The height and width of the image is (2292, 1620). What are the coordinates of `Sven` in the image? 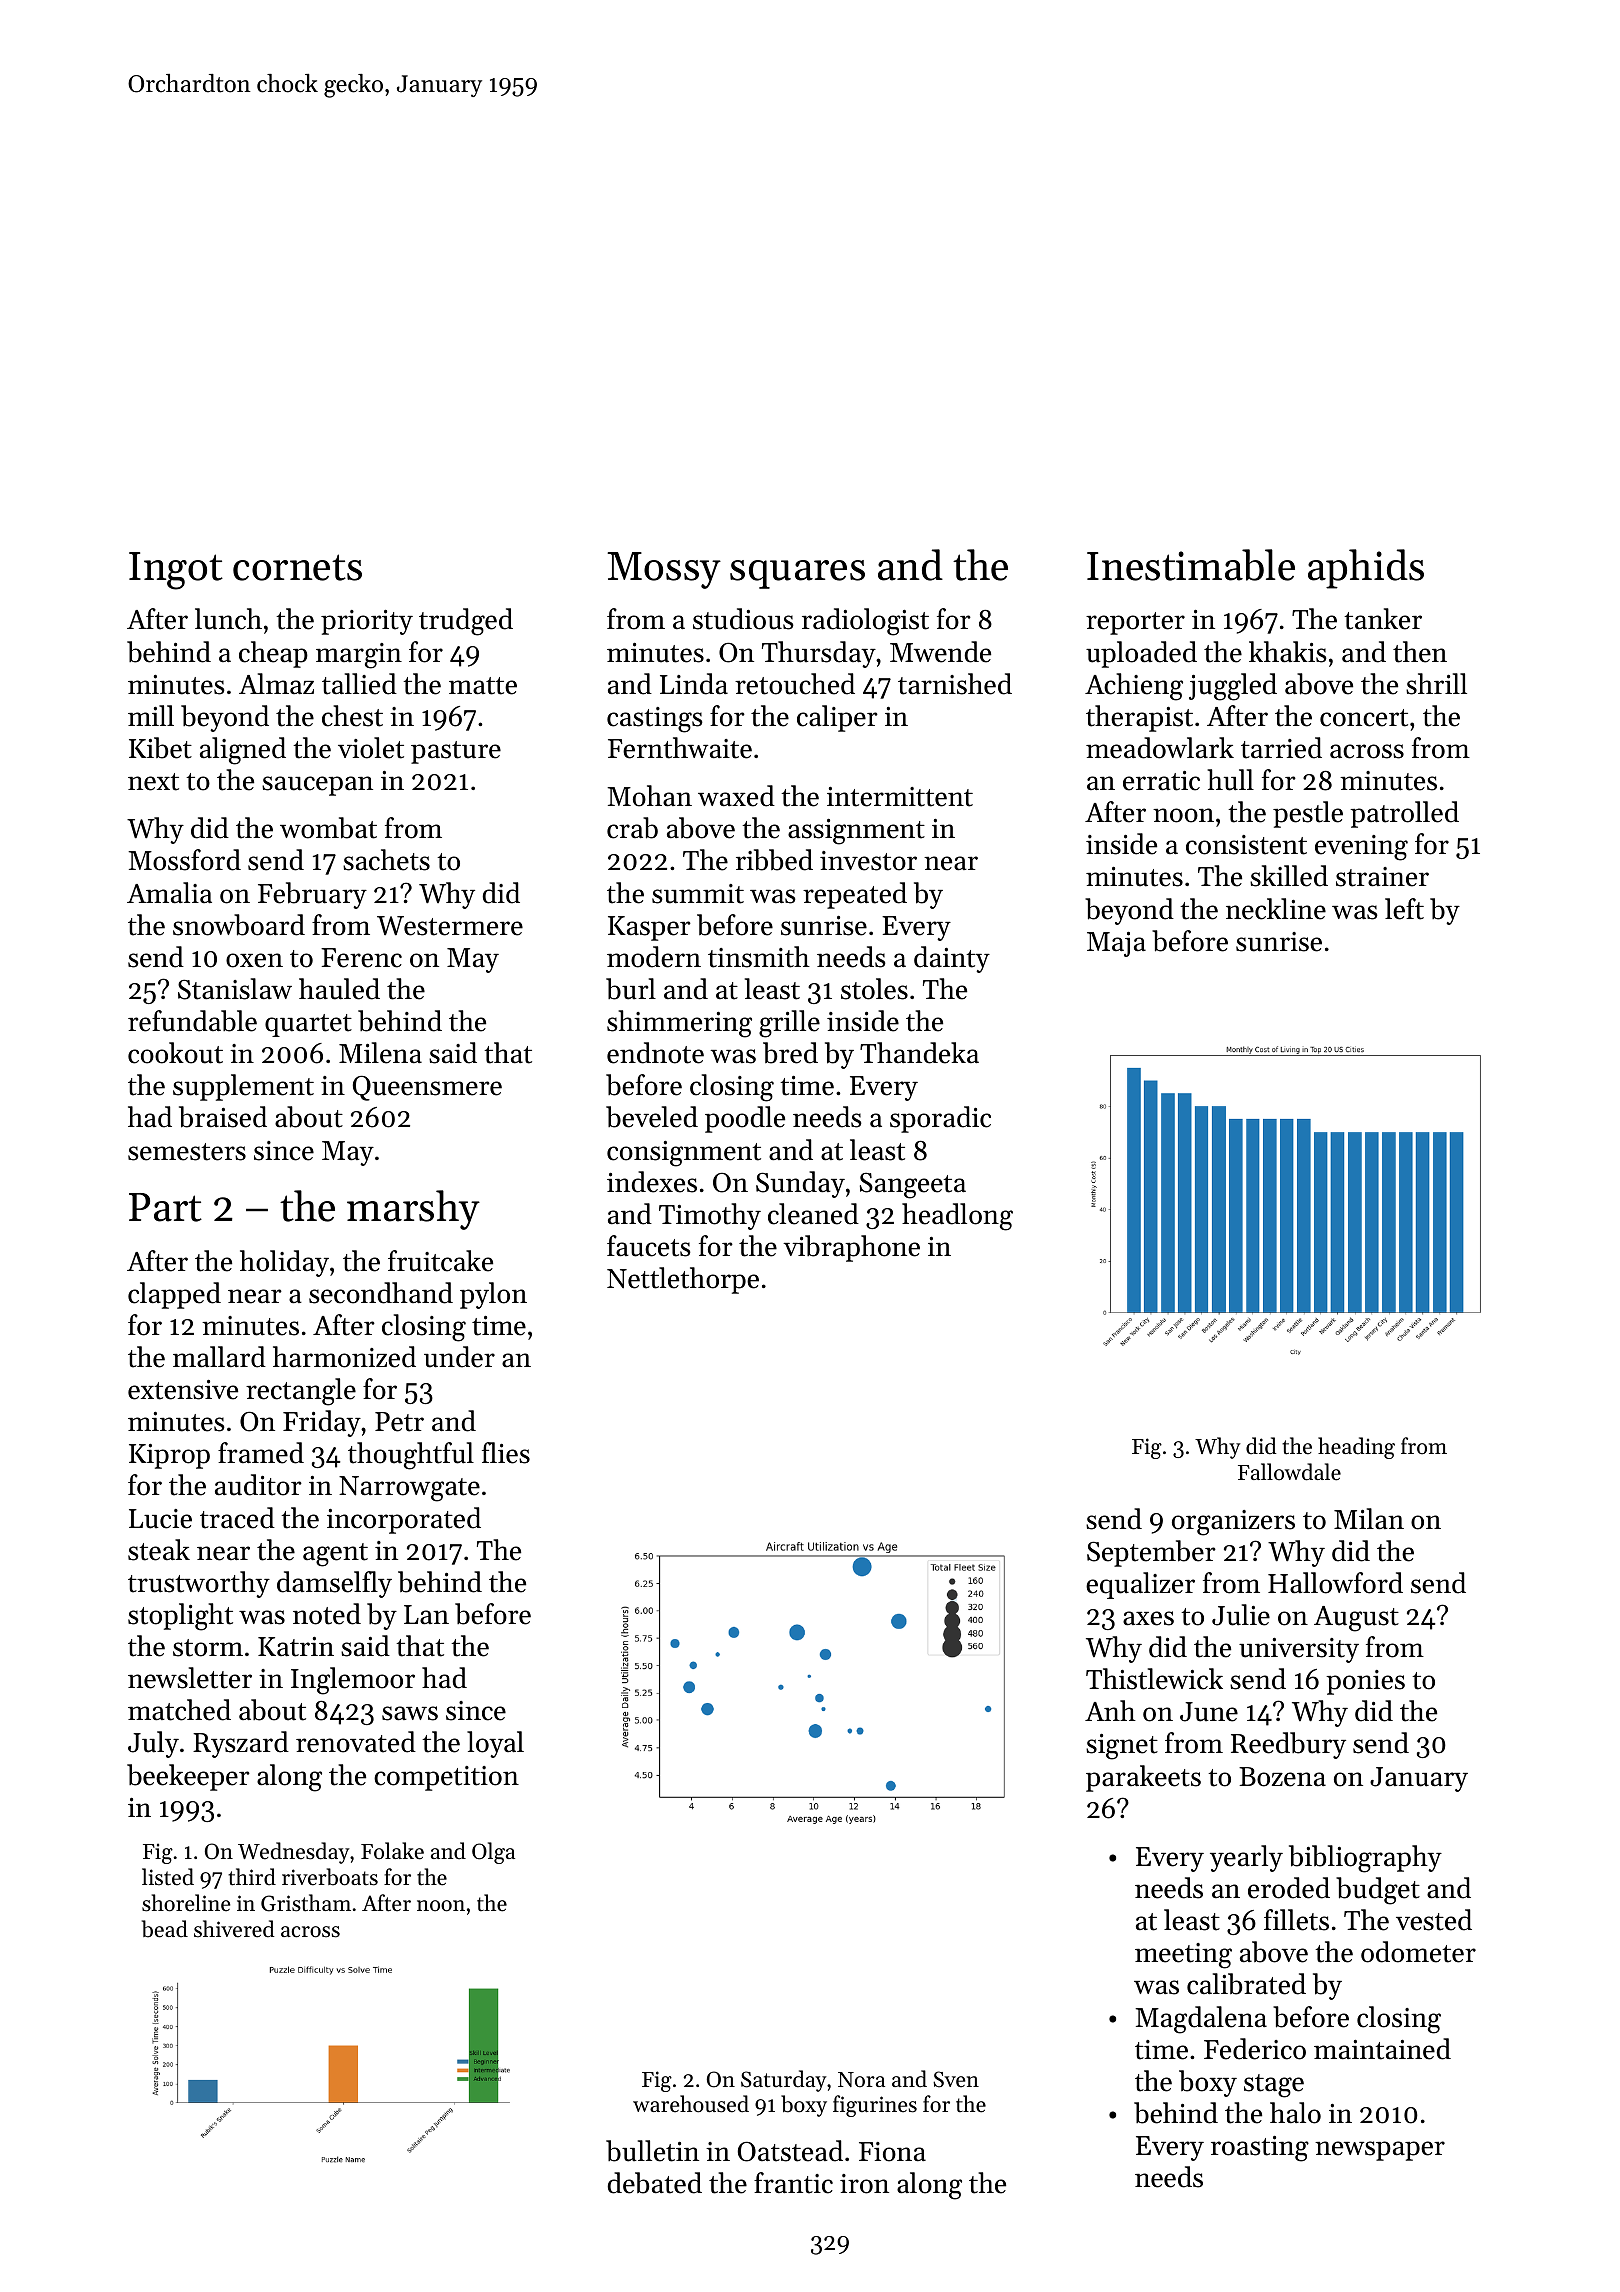 It's located at (956, 2079).
